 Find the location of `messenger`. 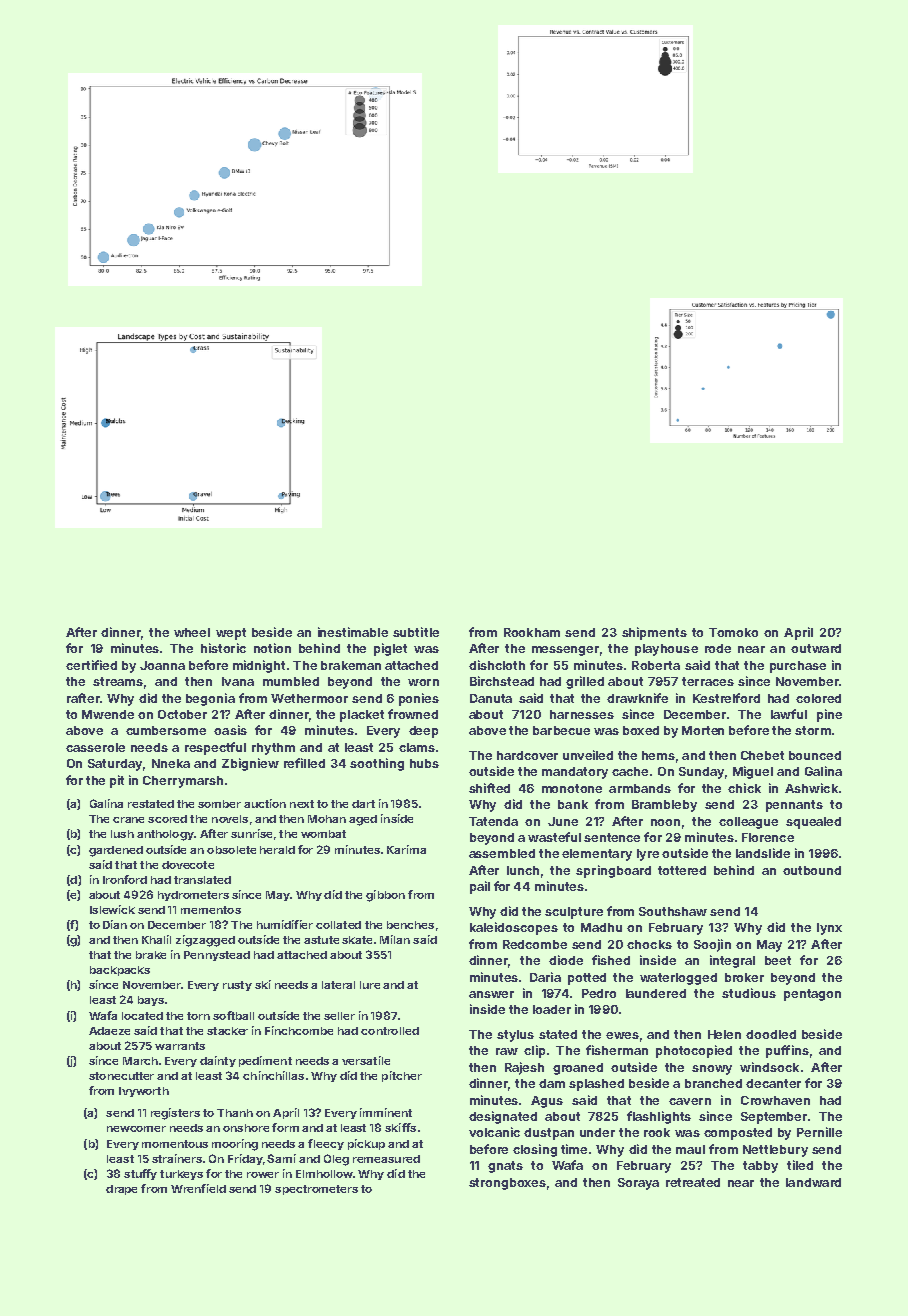

messenger is located at coordinates (565, 651).
